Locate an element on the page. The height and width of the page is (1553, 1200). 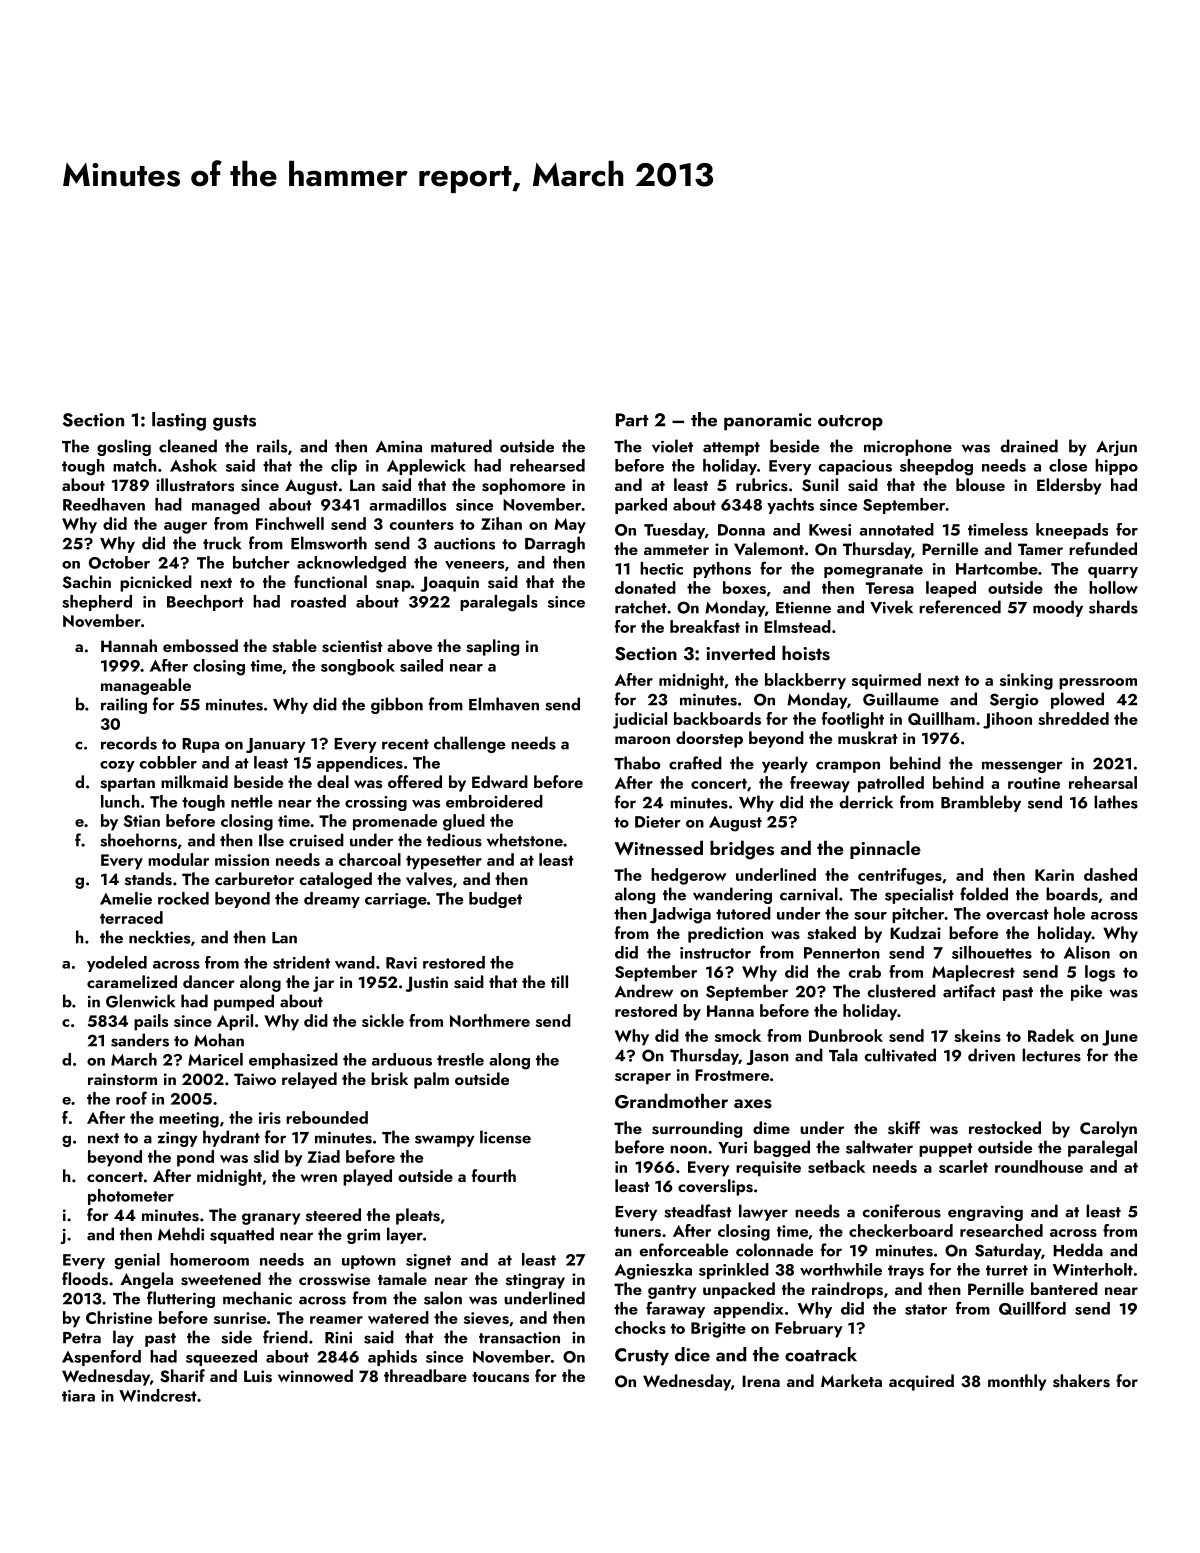
butcher is located at coordinates (261, 562).
